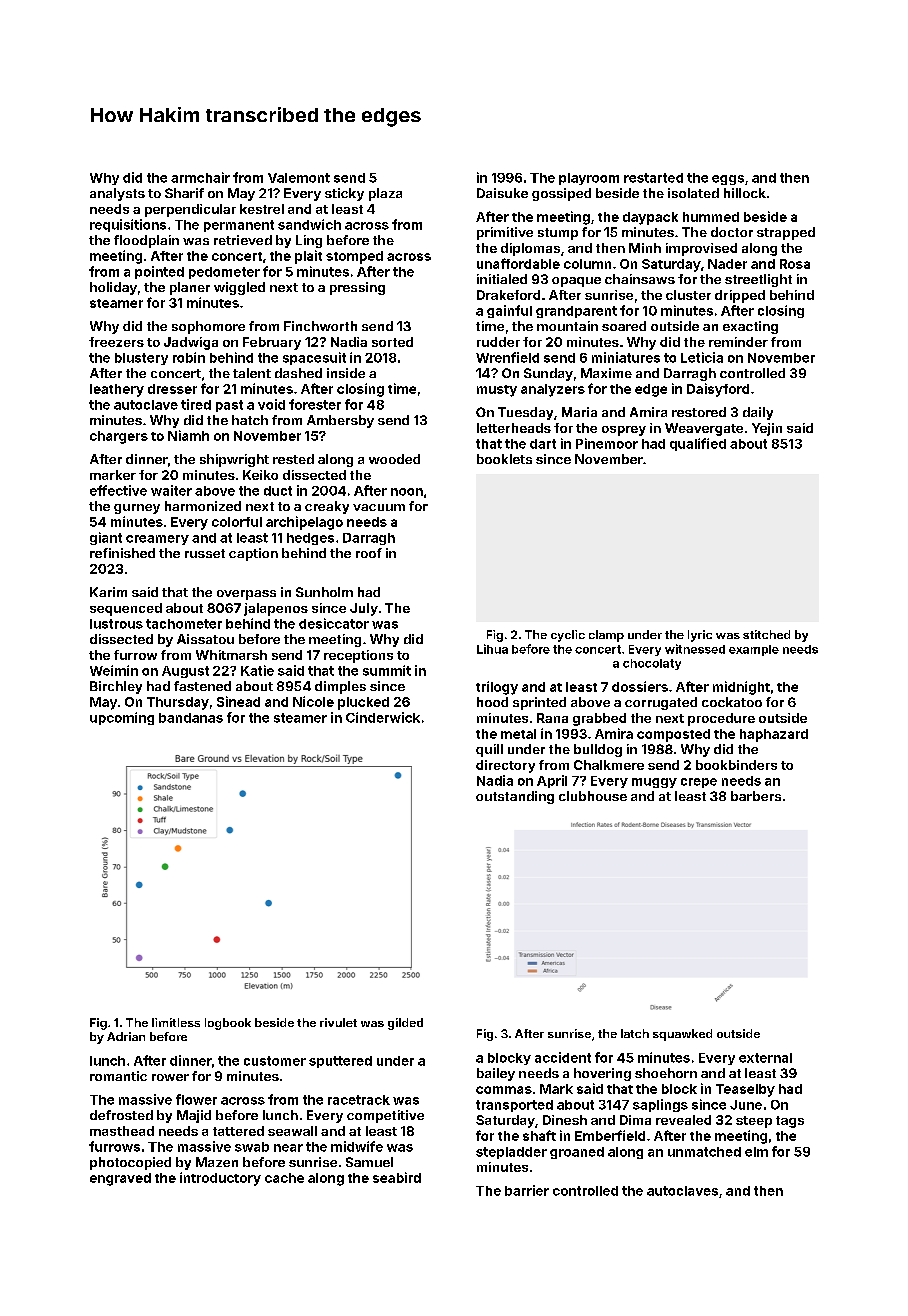 The width and height of the image is (908, 1316). I want to click on barrier, so click(527, 1190).
